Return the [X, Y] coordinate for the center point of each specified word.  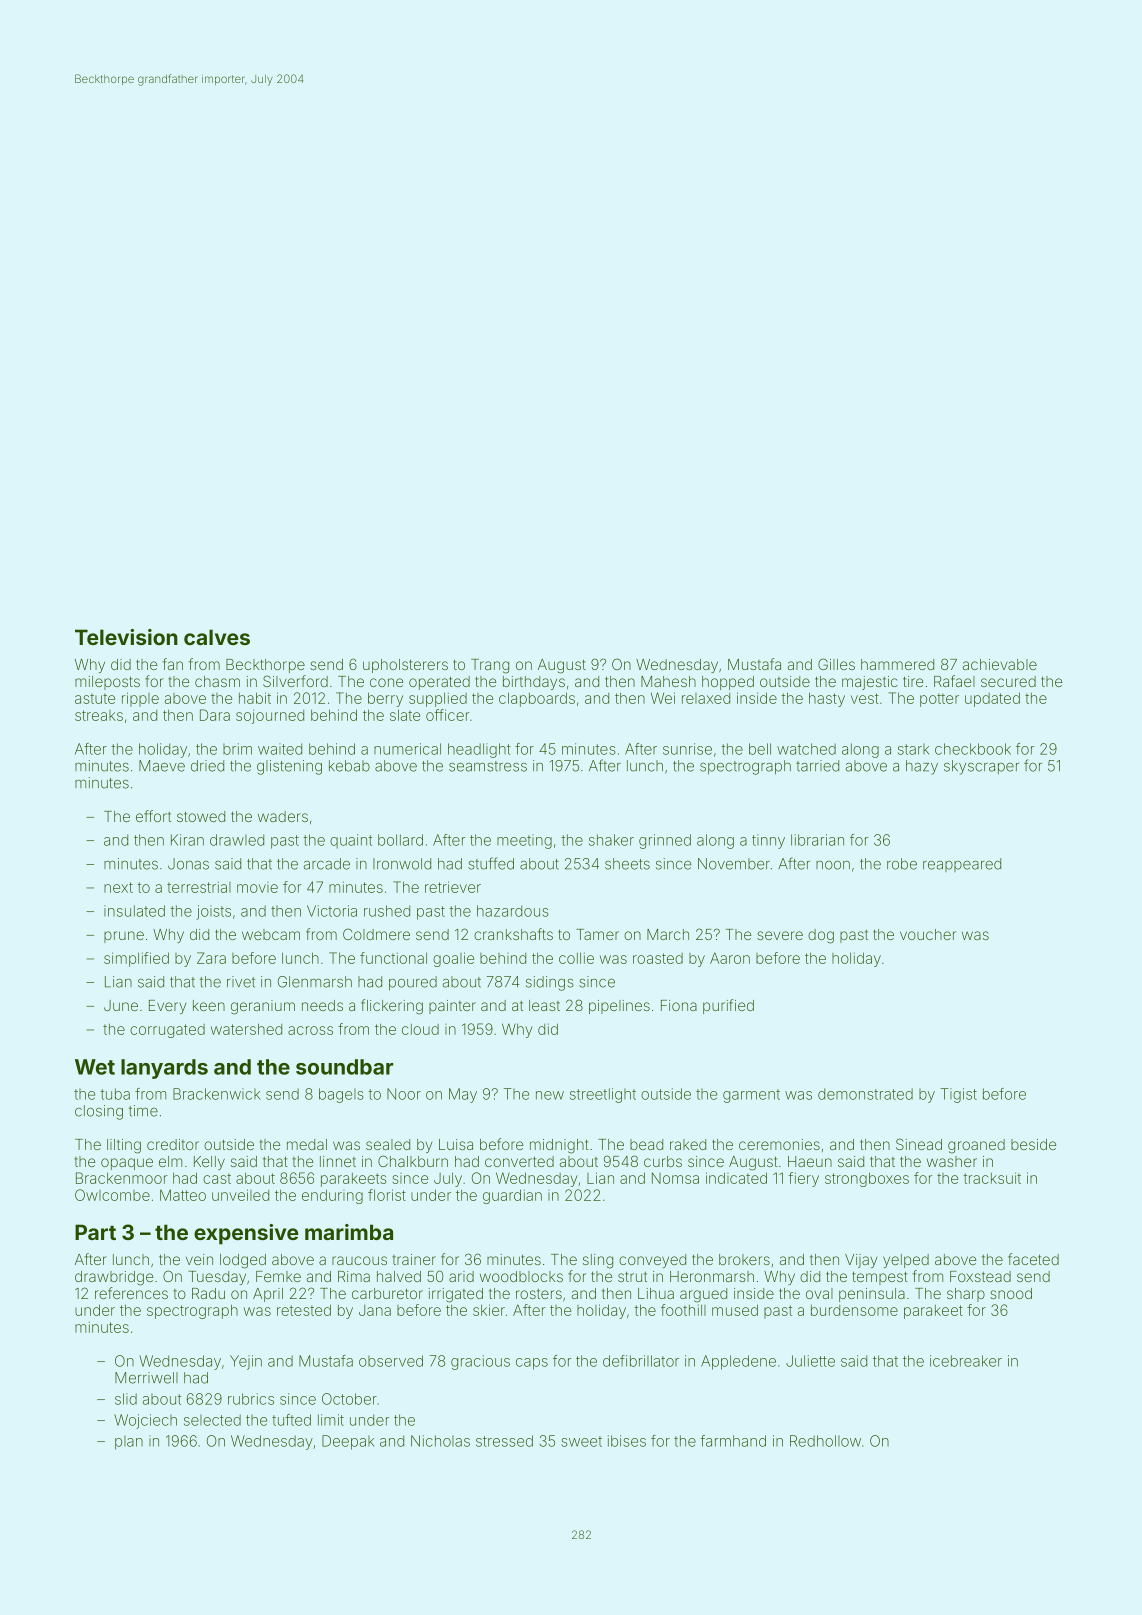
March [668, 934]
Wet [95, 1067]
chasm [217, 681]
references [131, 1293]
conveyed [652, 1261]
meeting [524, 841]
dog [821, 936]
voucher [928, 934]
